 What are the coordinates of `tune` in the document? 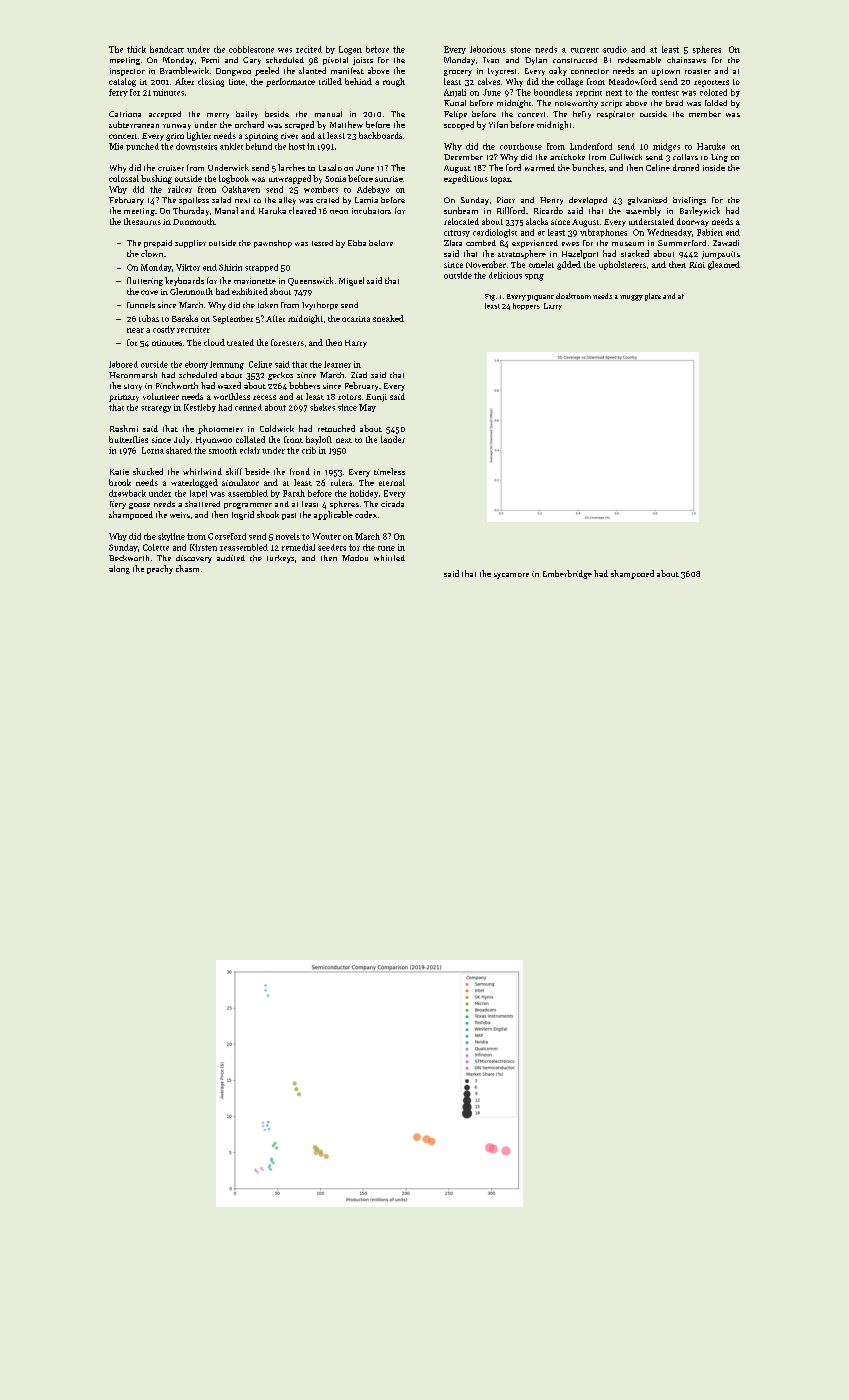 It's located at (386, 548).
